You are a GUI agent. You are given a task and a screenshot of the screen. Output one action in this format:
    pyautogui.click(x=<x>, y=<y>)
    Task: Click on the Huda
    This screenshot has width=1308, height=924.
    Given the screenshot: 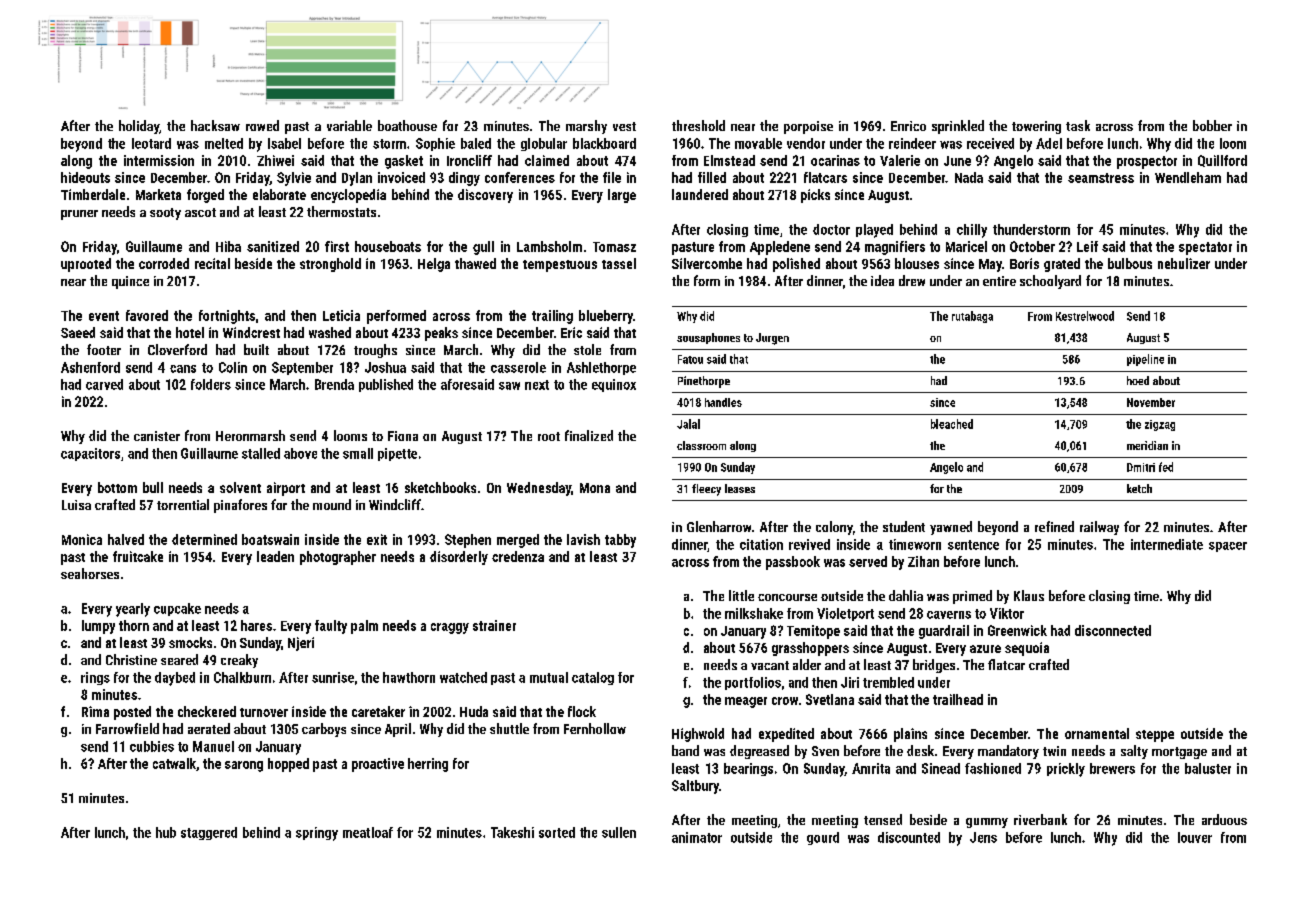 What is the action you would take?
    pyautogui.click(x=474, y=711)
